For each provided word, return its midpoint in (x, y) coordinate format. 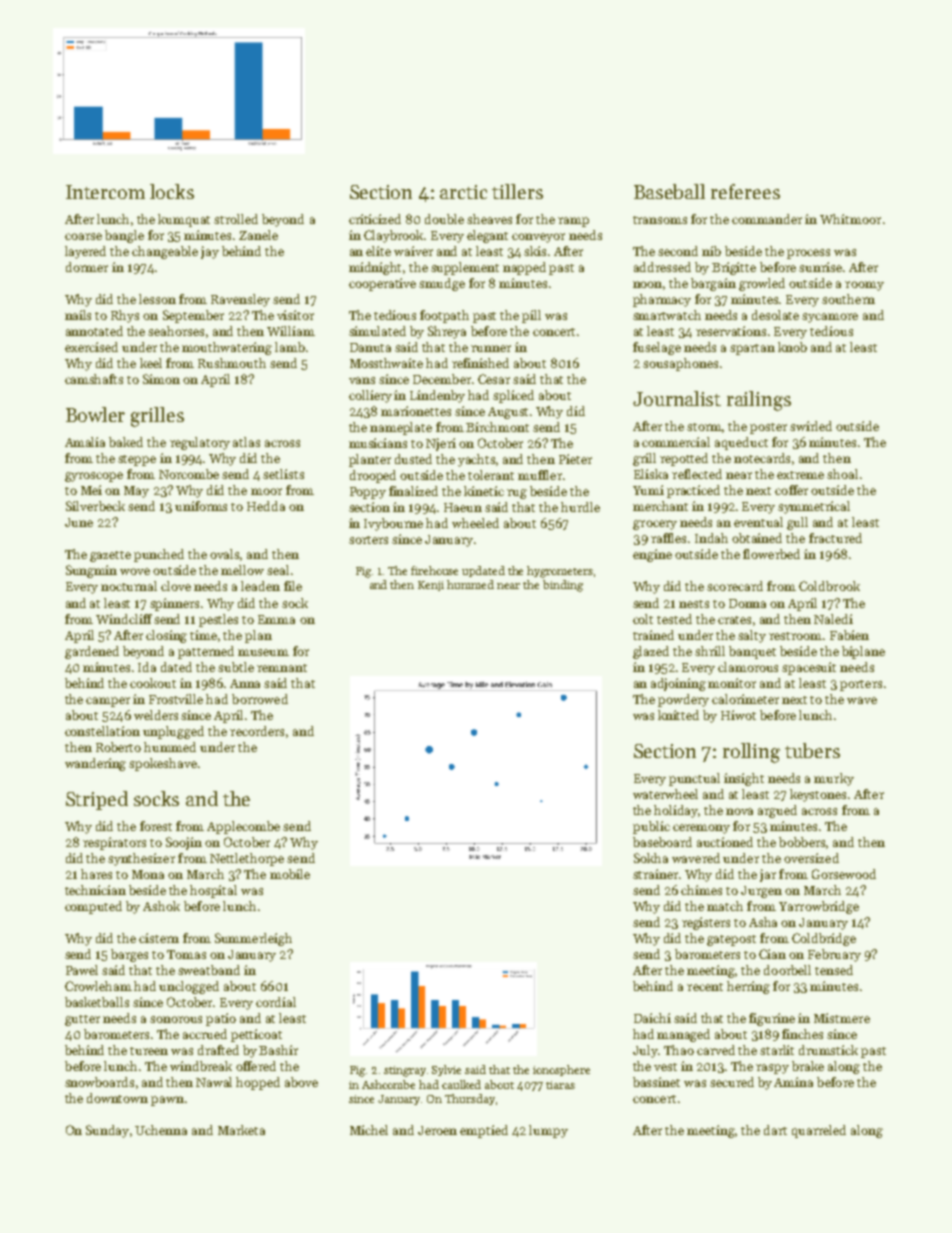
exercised (91, 347)
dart (775, 1130)
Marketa (241, 1130)
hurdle (580, 507)
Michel (369, 1130)
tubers (812, 750)
